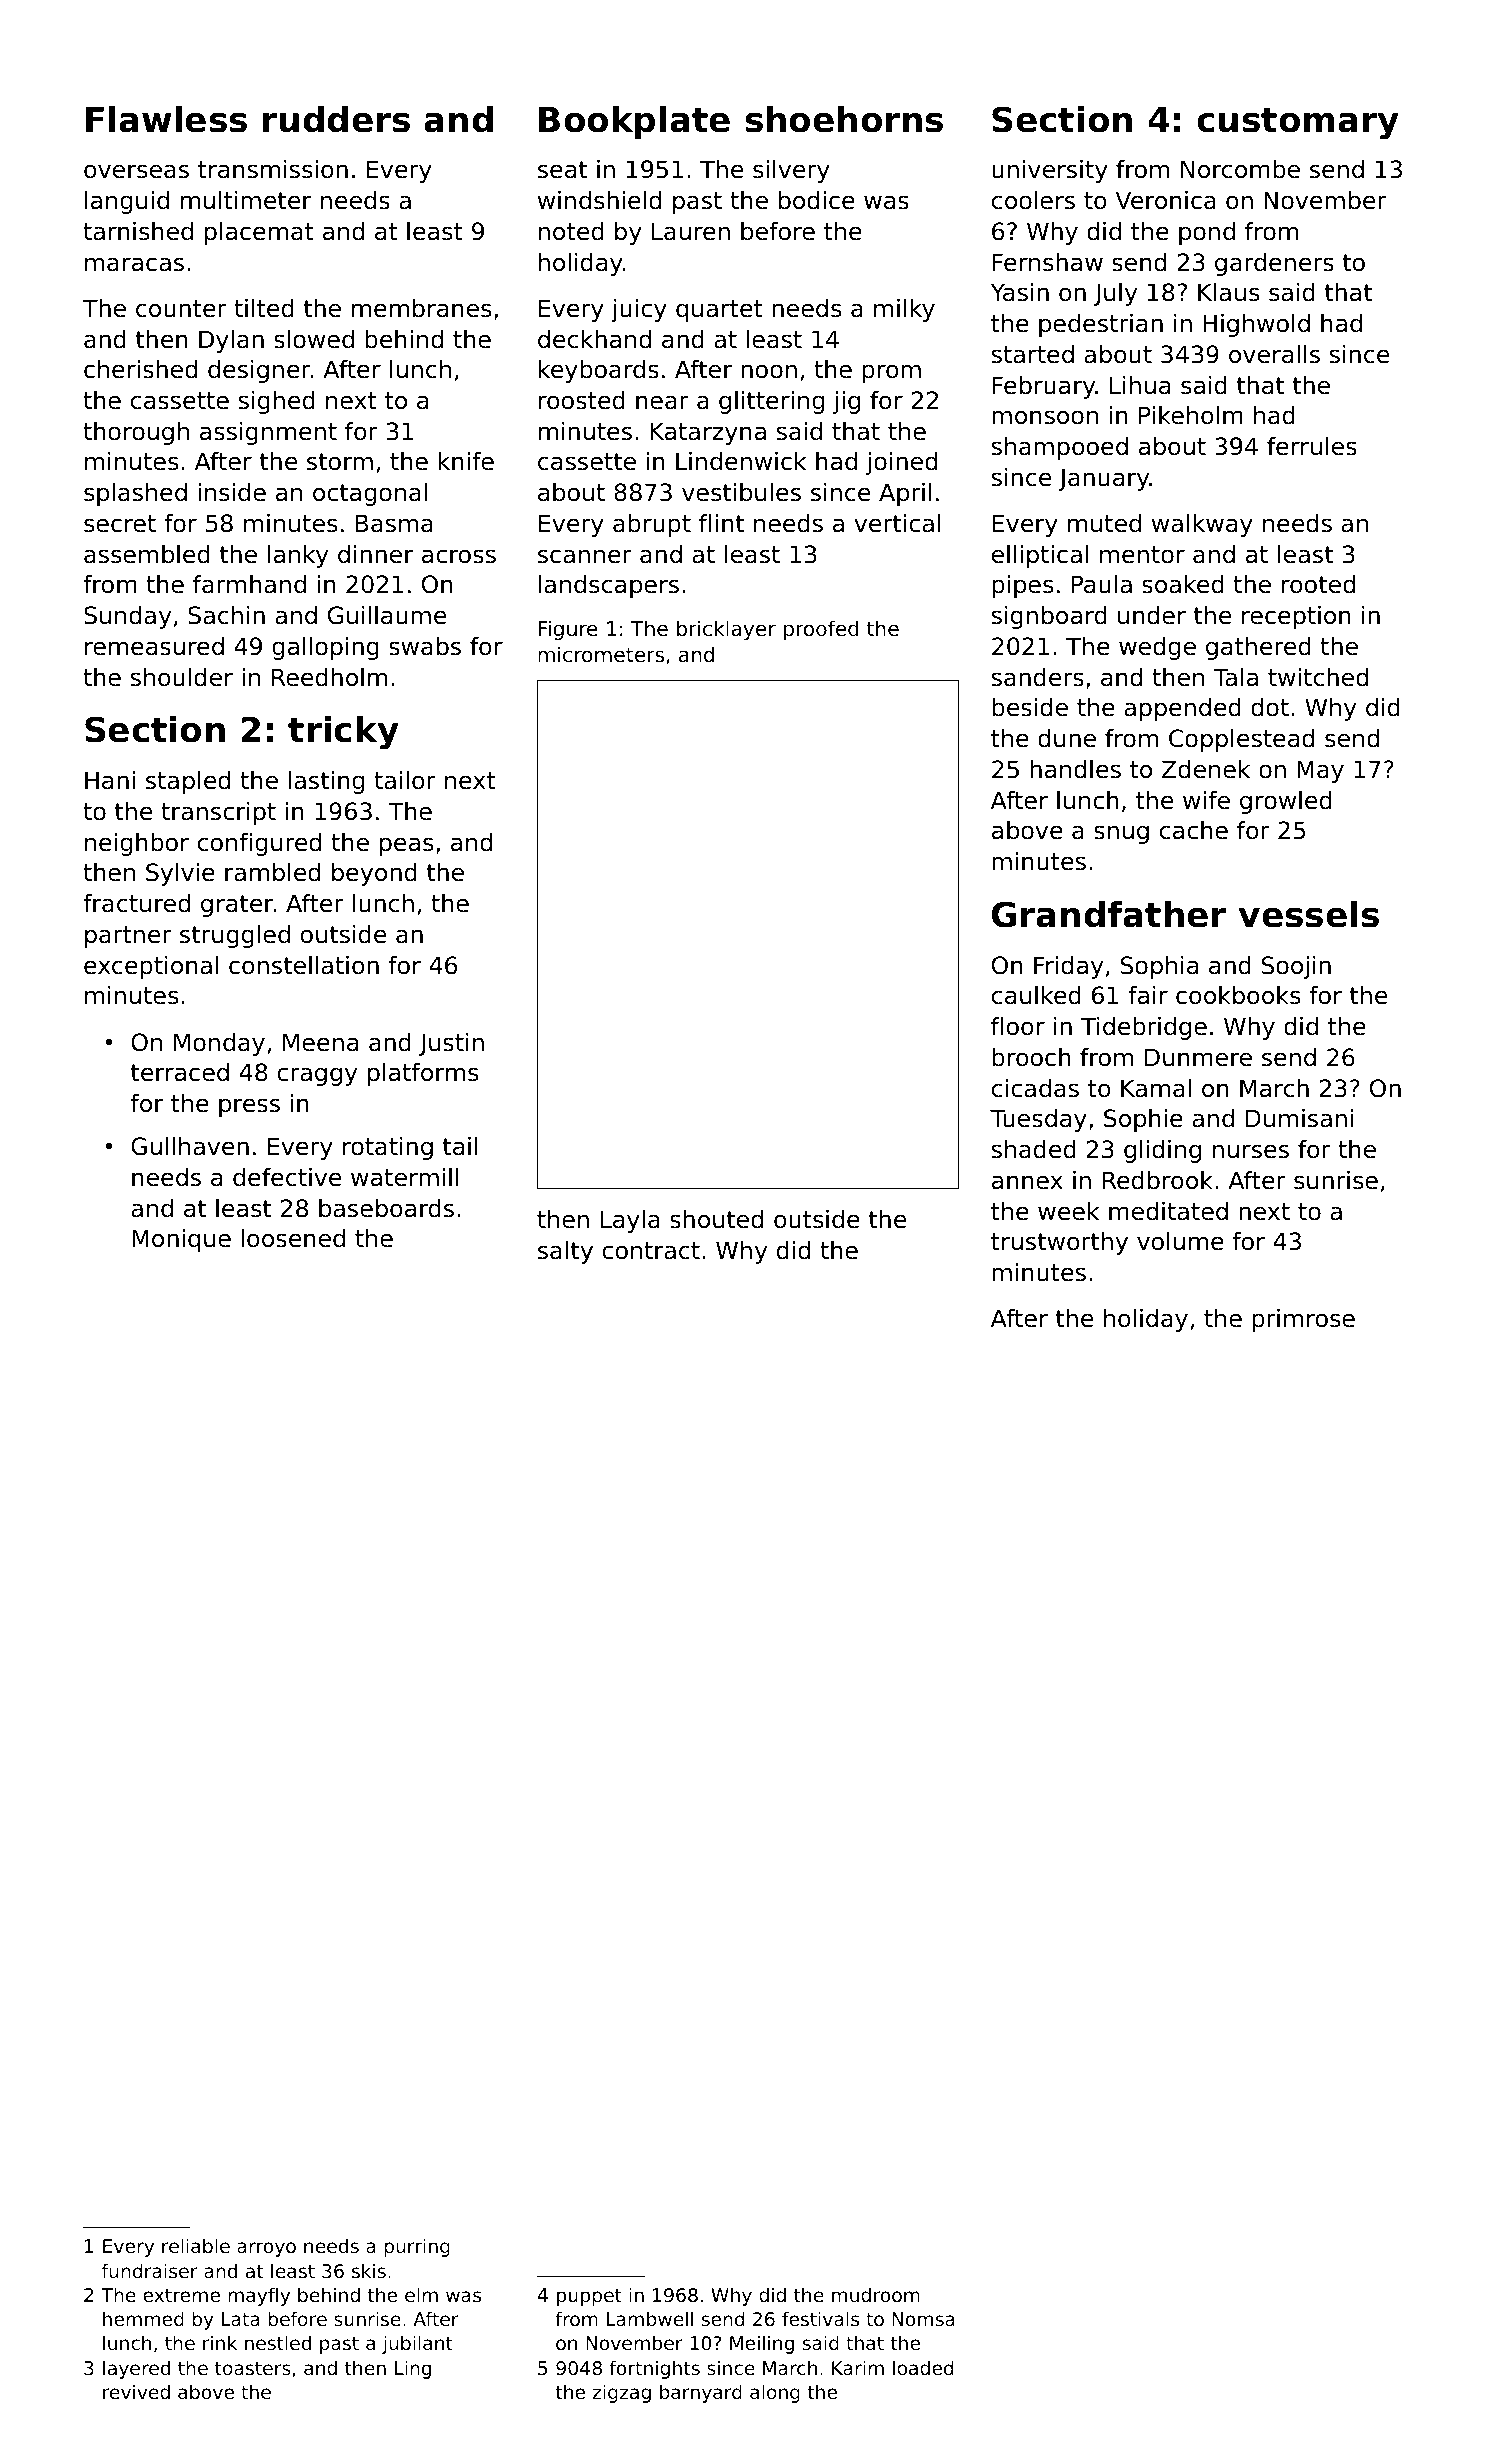 This screenshot has width=1496, height=2464. What do you see at coordinates (650, 2318) in the screenshot?
I see `Lambwell` at bounding box center [650, 2318].
